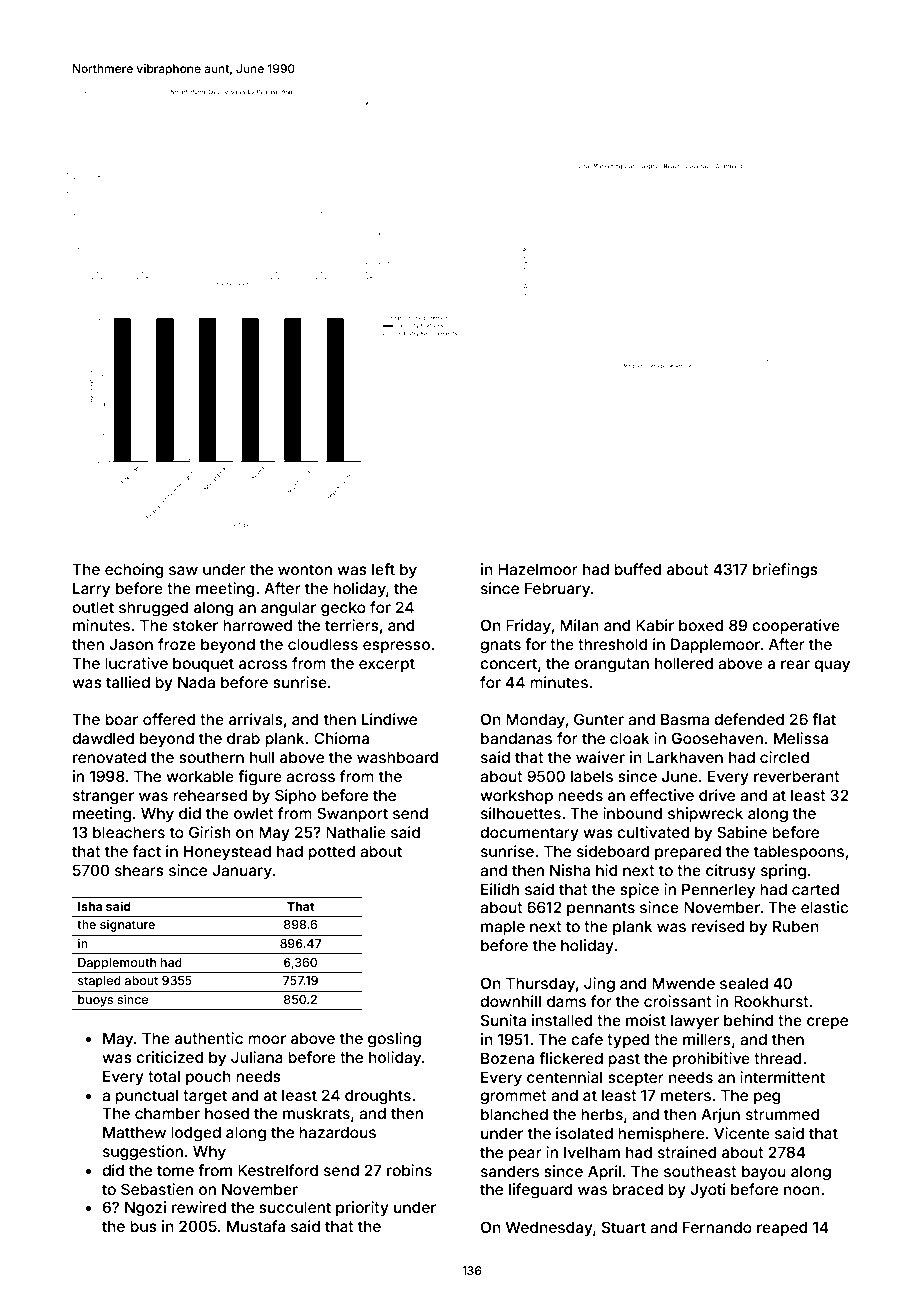 The height and width of the screenshot is (1308, 924). What do you see at coordinates (183, 570) in the screenshot?
I see `saw` at bounding box center [183, 570].
